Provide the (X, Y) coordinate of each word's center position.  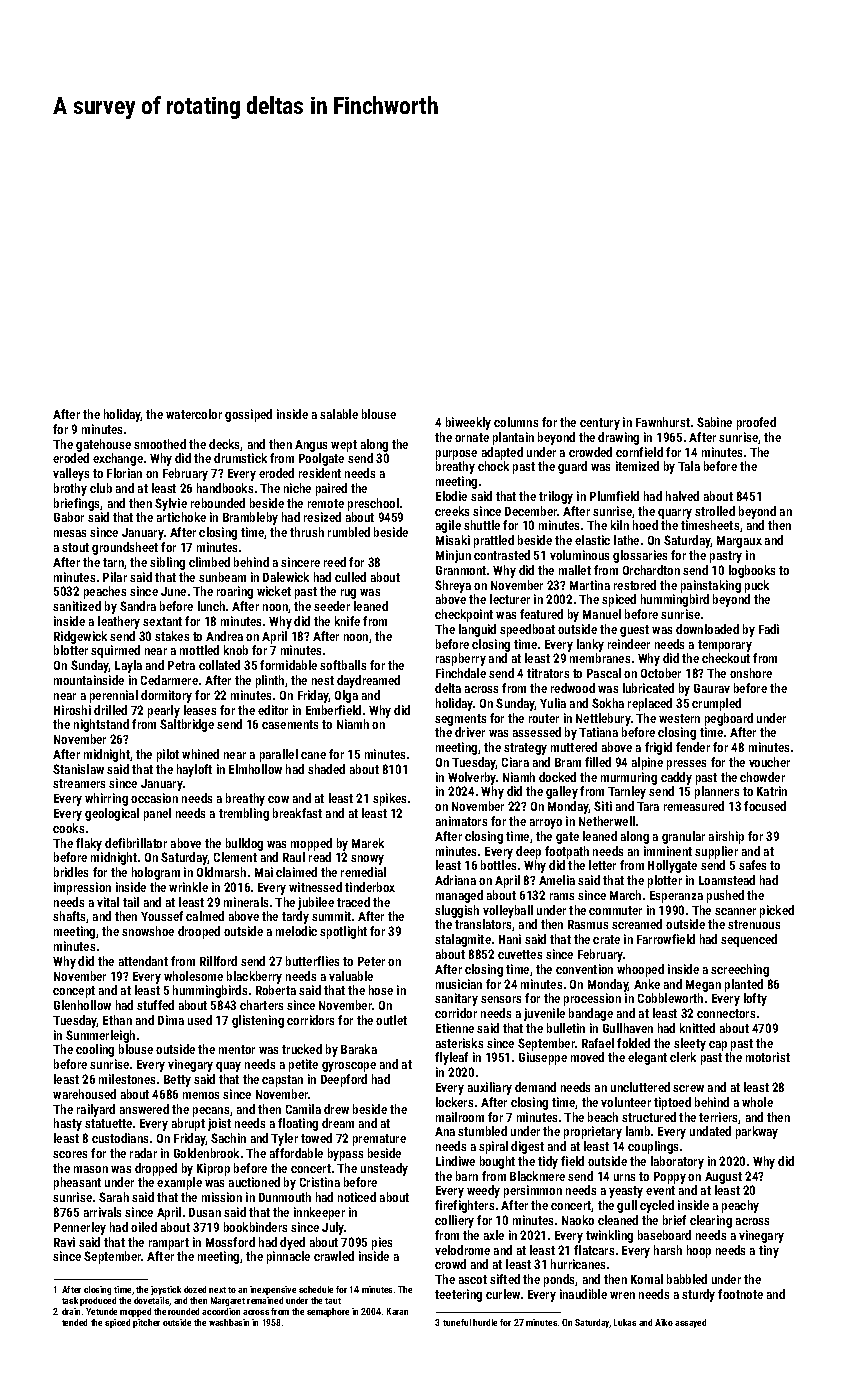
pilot (168, 755)
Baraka (359, 1049)
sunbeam (222, 577)
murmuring (629, 778)
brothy (70, 489)
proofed (756, 423)
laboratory (677, 1162)
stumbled (482, 1131)
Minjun (453, 556)
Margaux (739, 542)
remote (326, 503)
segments (460, 720)
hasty (68, 1124)
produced (98, 1301)
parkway (757, 1132)
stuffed (155, 1005)
